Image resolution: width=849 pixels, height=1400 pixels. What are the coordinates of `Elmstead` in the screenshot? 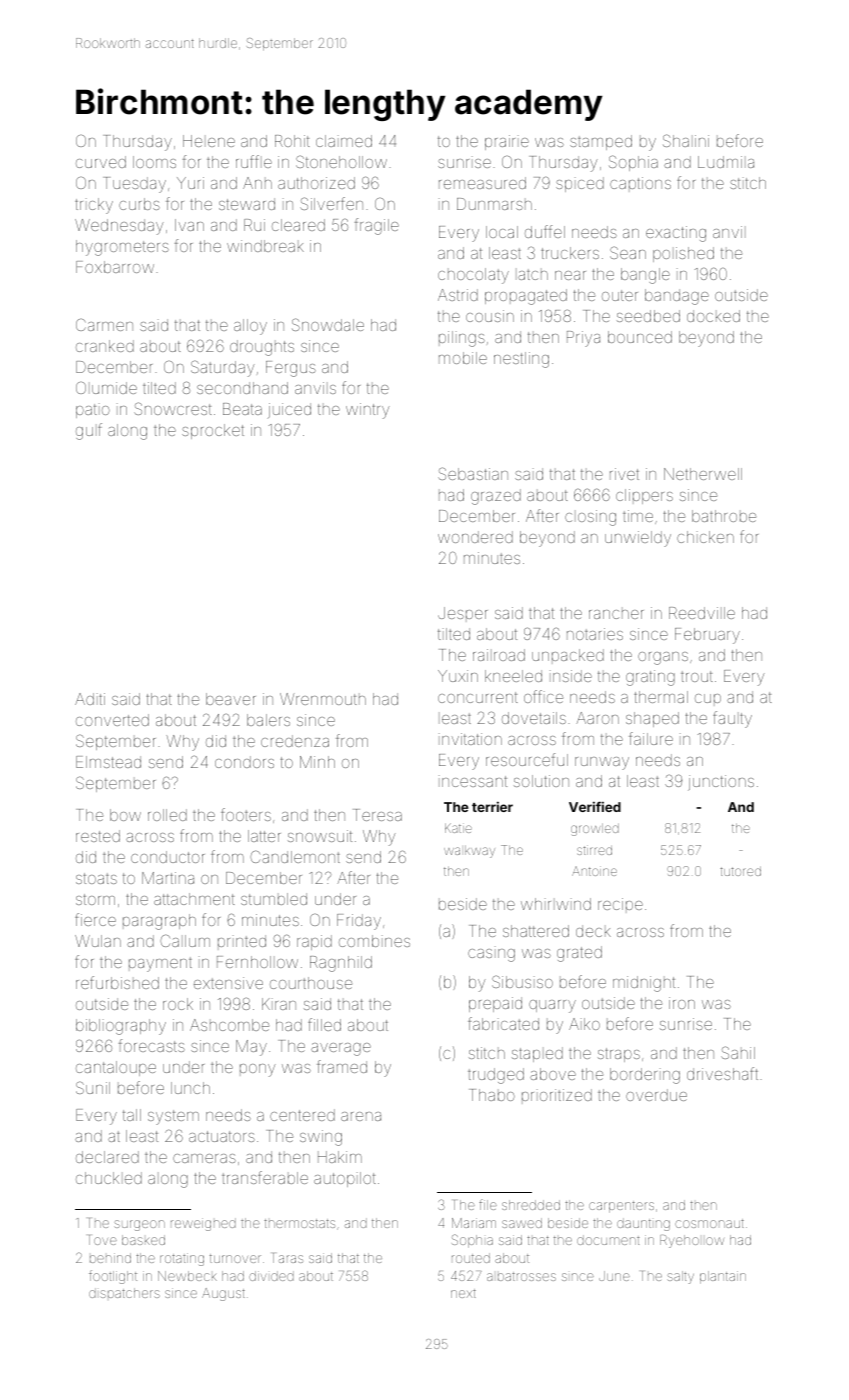 It's located at (108, 762).
